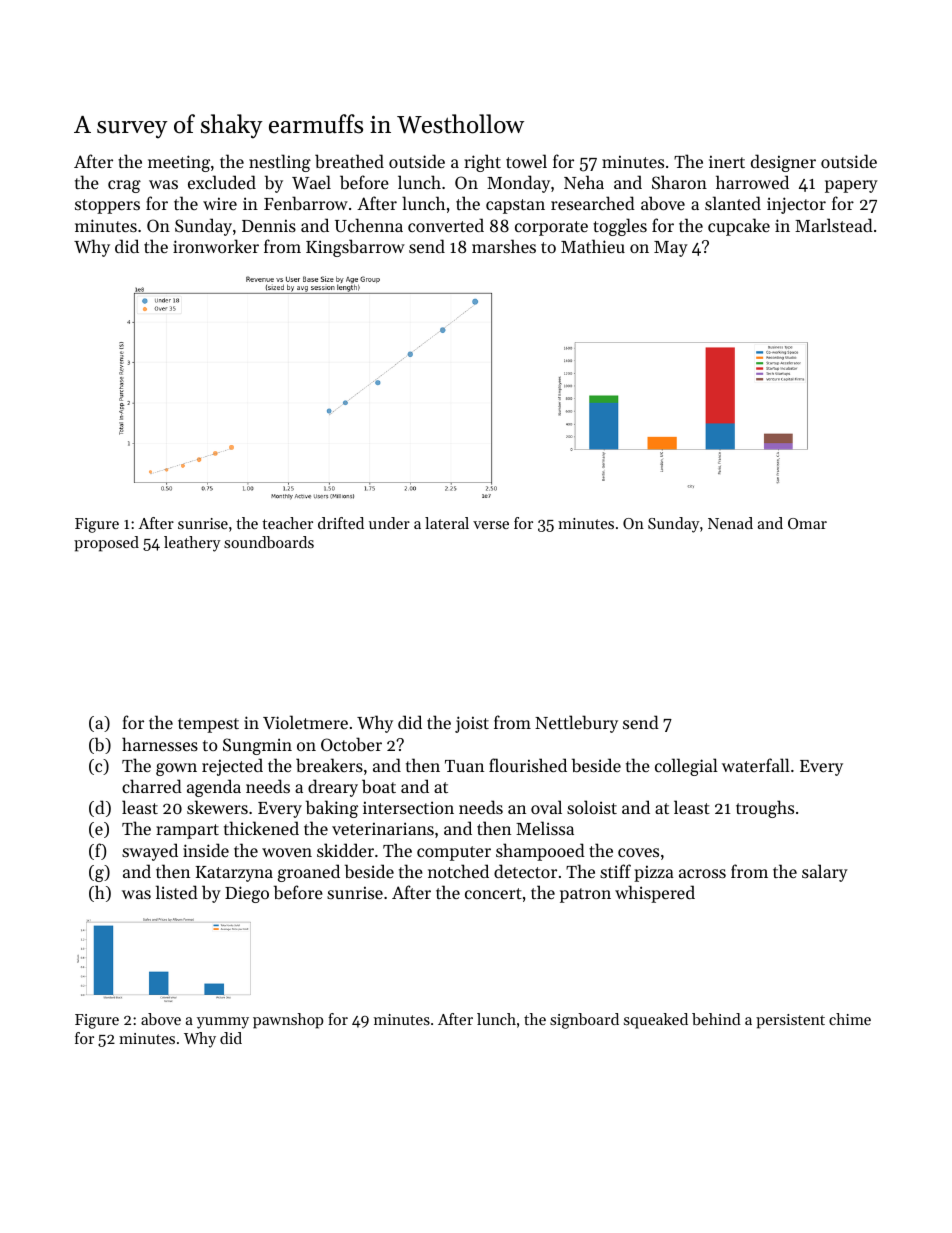 This screenshot has width=952, height=1233. I want to click on pawnshop, so click(288, 1021).
